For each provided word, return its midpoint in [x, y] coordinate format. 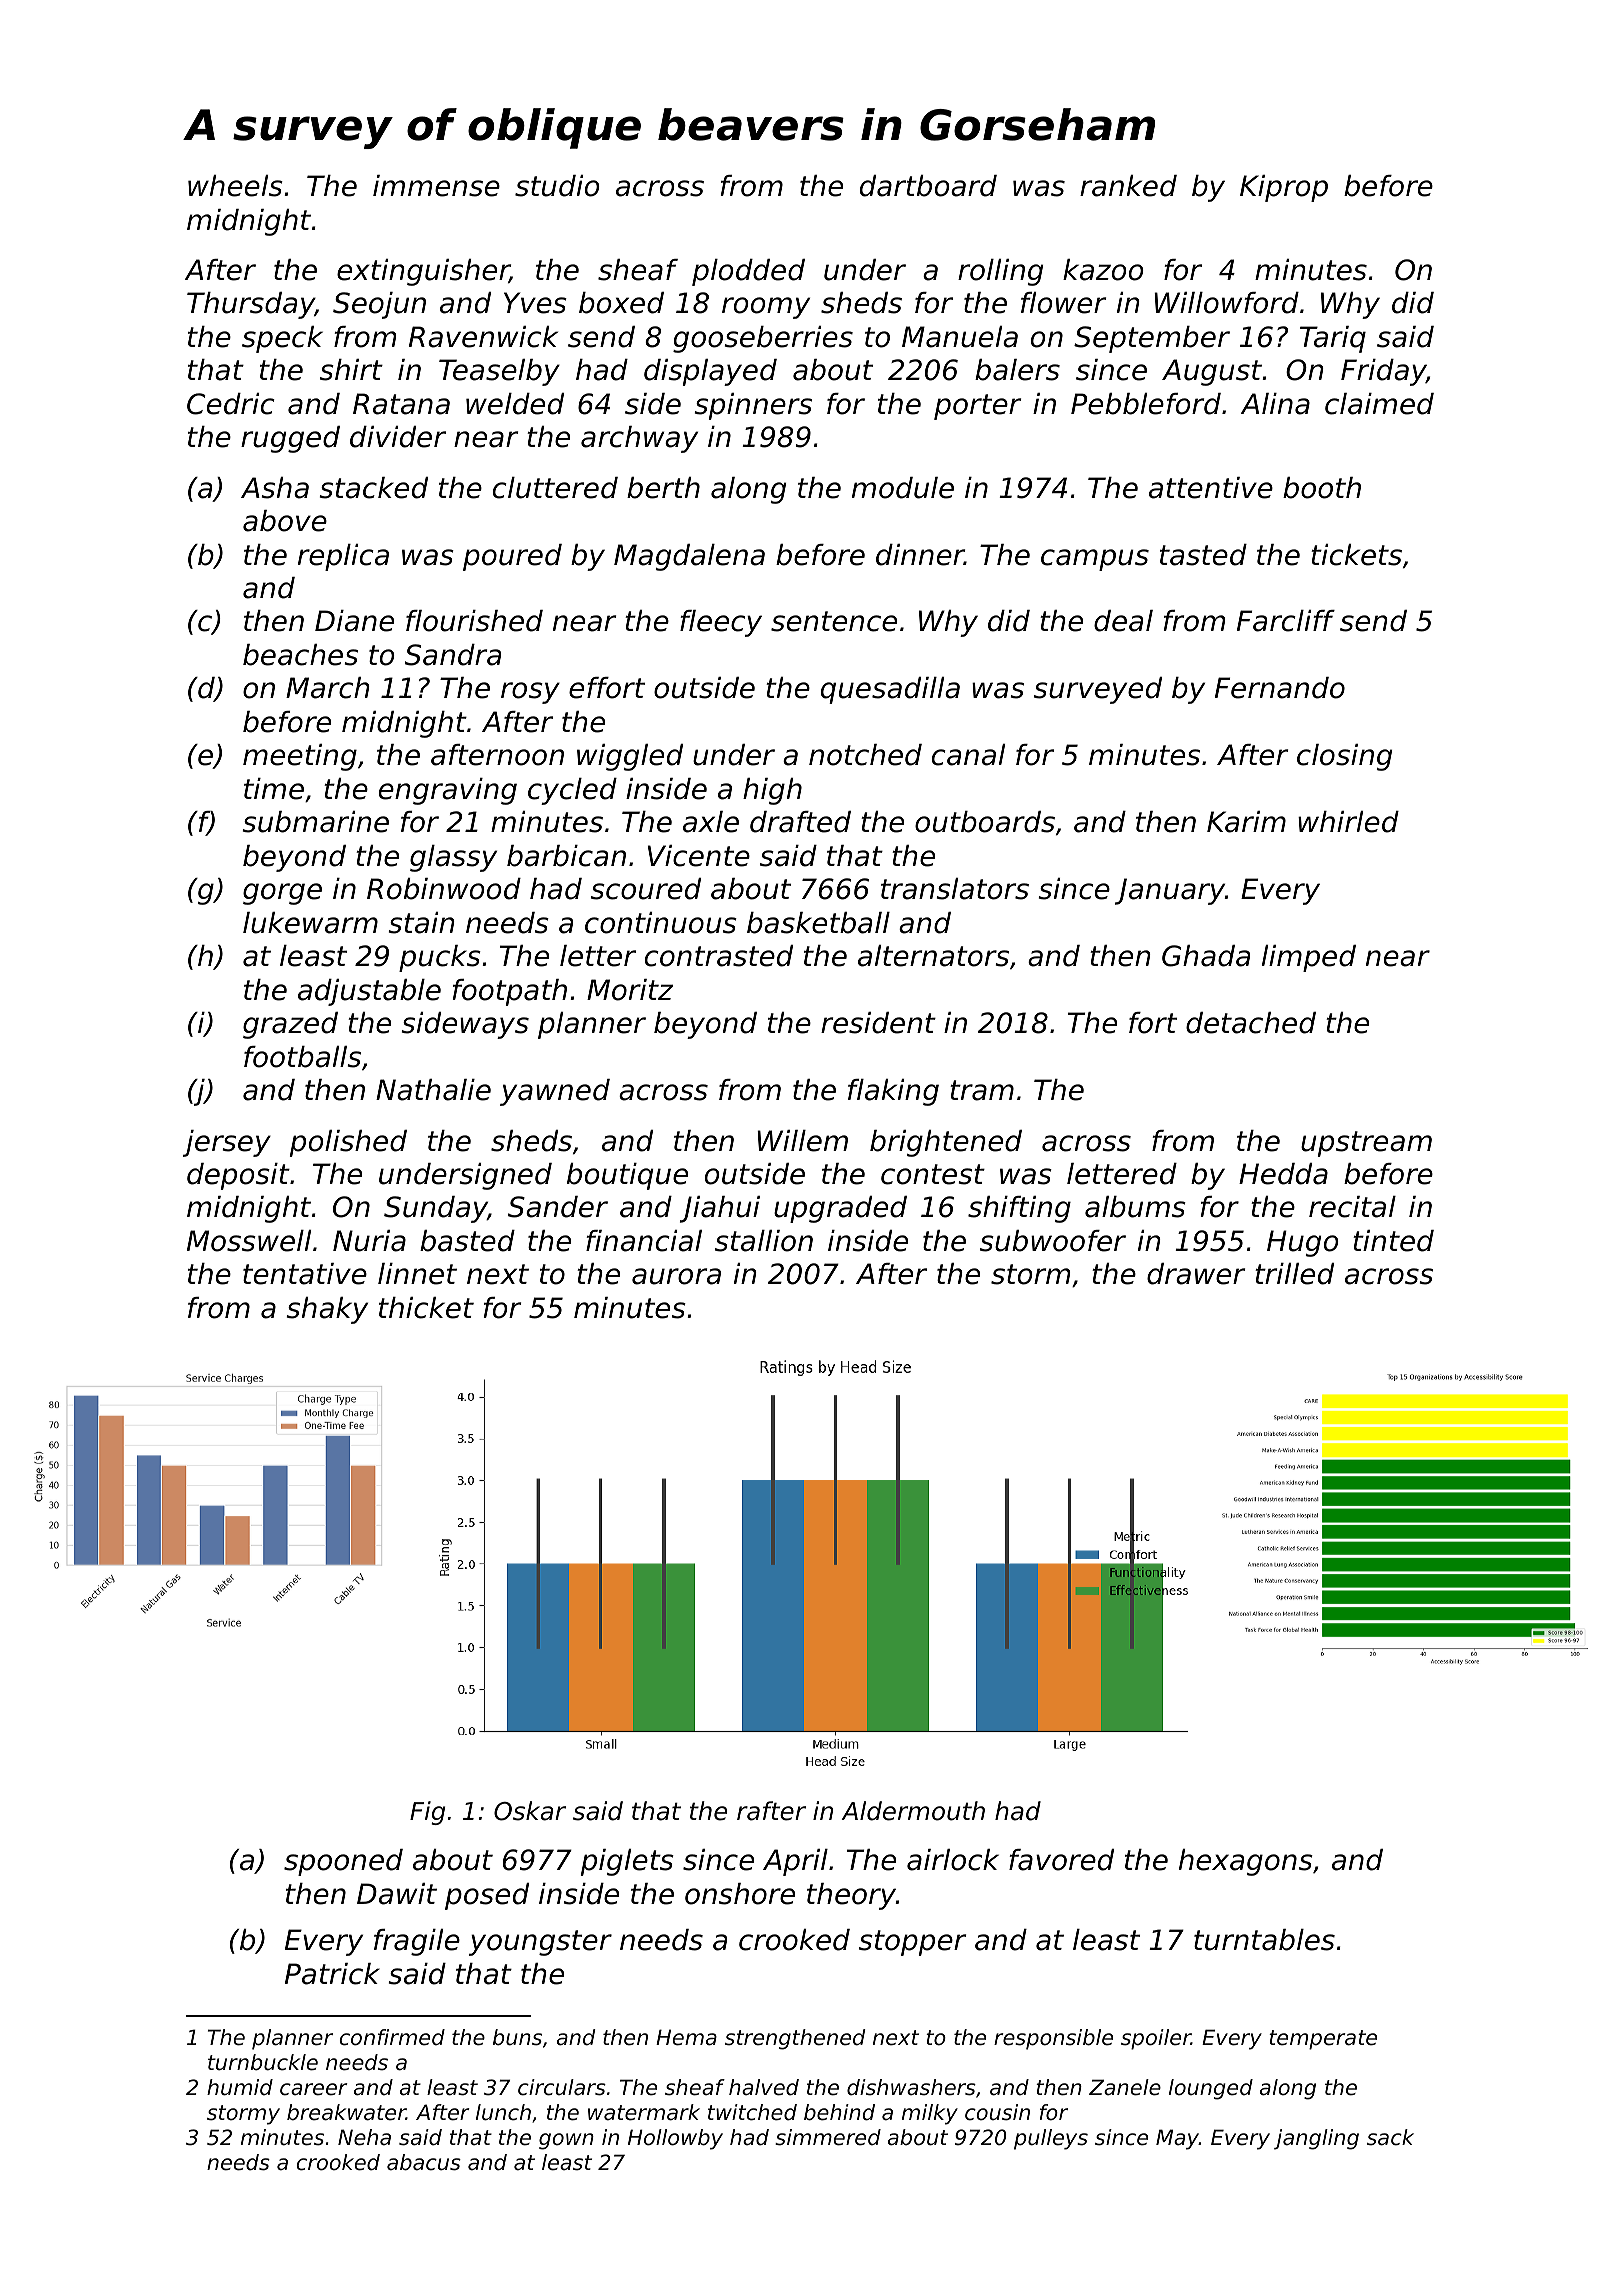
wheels [235, 186]
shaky [327, 1310]
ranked [1128, 186]
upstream [1366, 1144]
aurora [676, 1276]
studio [557, 186]
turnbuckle [263, 2062]
